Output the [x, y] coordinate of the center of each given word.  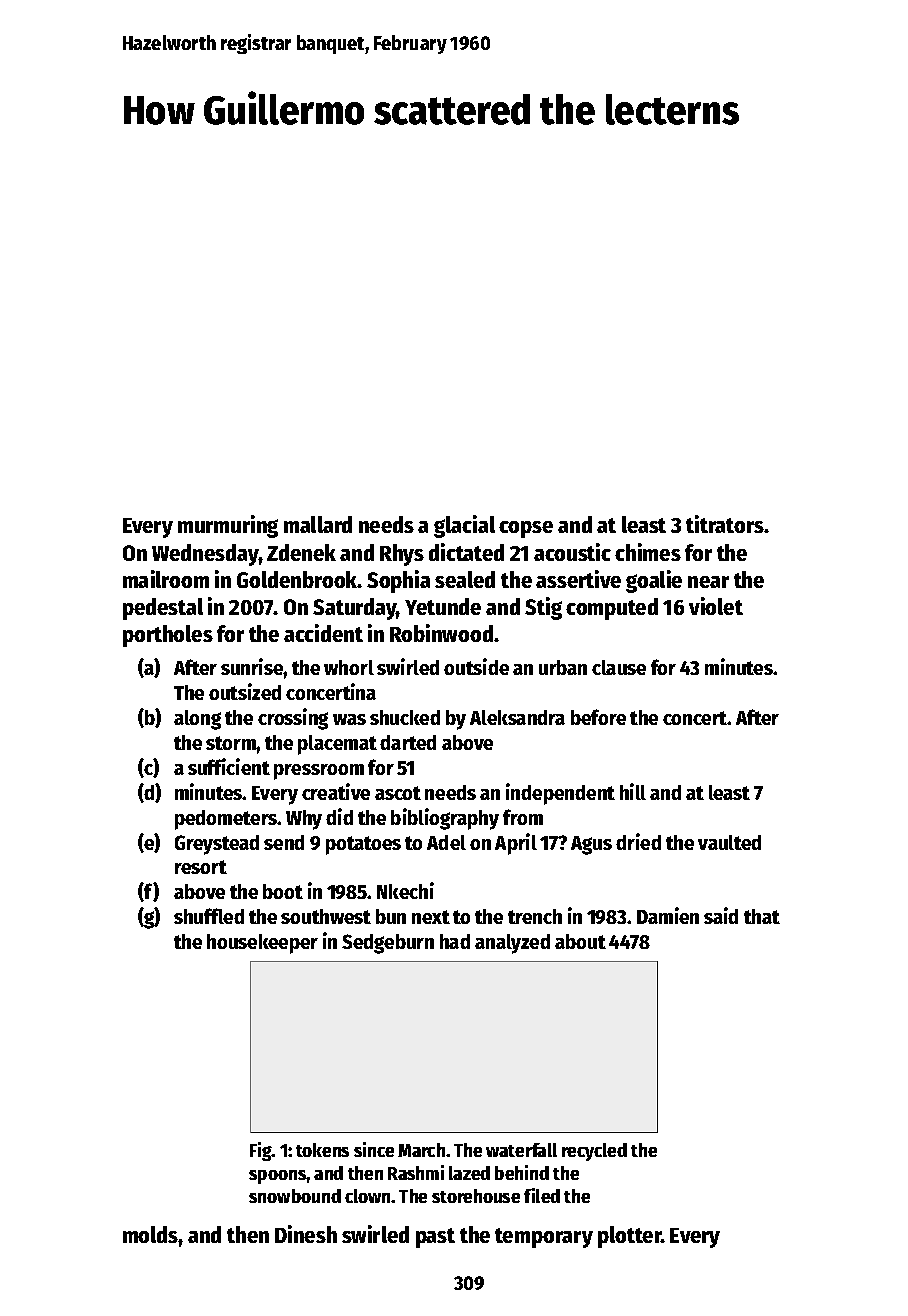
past [435, 1238]
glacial [464, 526]
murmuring [228, 526]
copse [526, 529]
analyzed [512, 944]
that [762, 916]
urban [563, 667]
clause [619, 667]
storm [231, 743]
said [721, 915]
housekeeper [262, 944]
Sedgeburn [388, 944]
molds [151, 1234]
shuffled [209, 916]
